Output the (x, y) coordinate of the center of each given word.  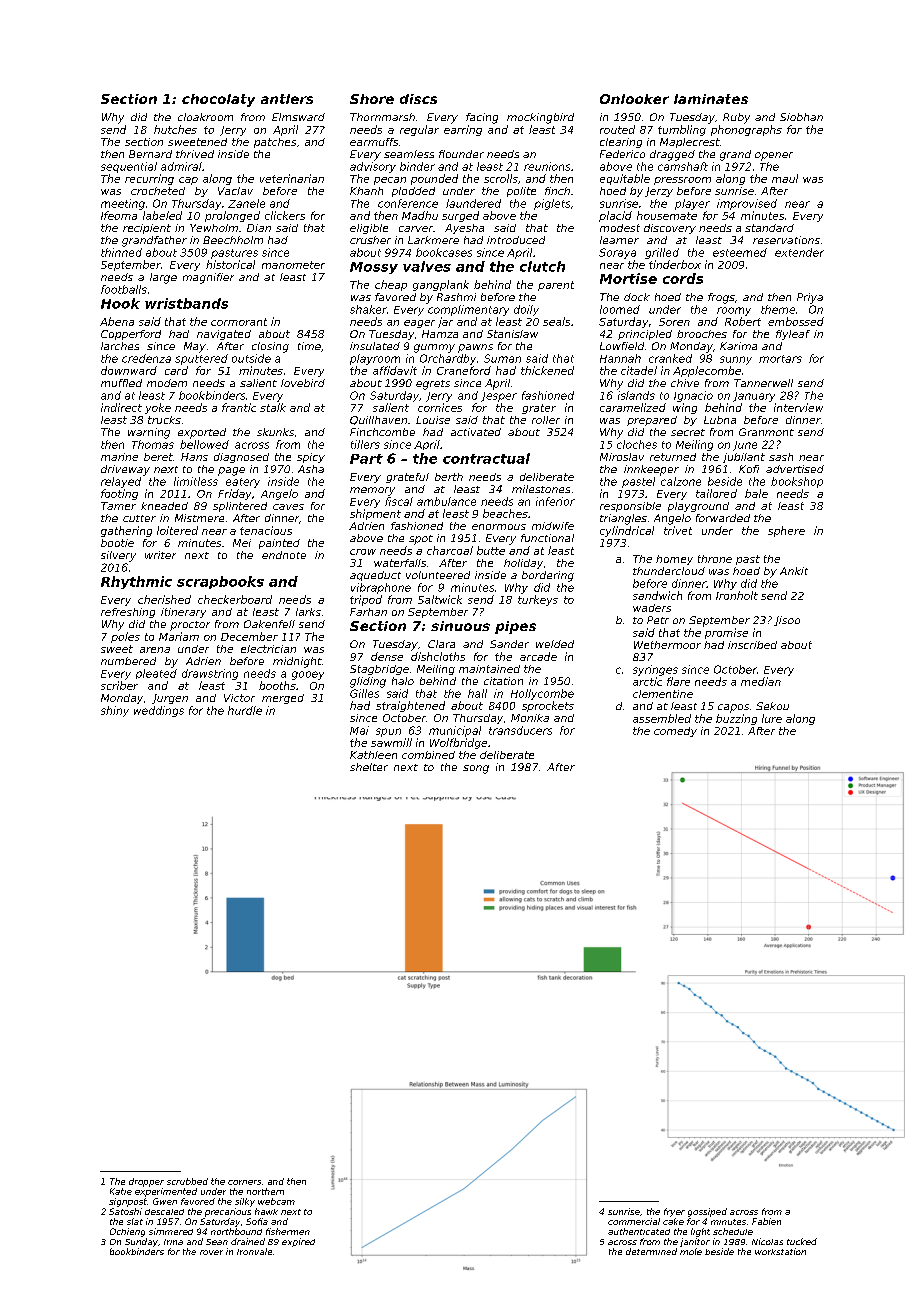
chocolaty (218, 100)
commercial (634, 1221)
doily (526, 310)
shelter (369, 767)
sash (781, 457)
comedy (675, 732)
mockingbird (540, 118)
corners (244, 1182)
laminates (711, 99)
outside (251, 358)
